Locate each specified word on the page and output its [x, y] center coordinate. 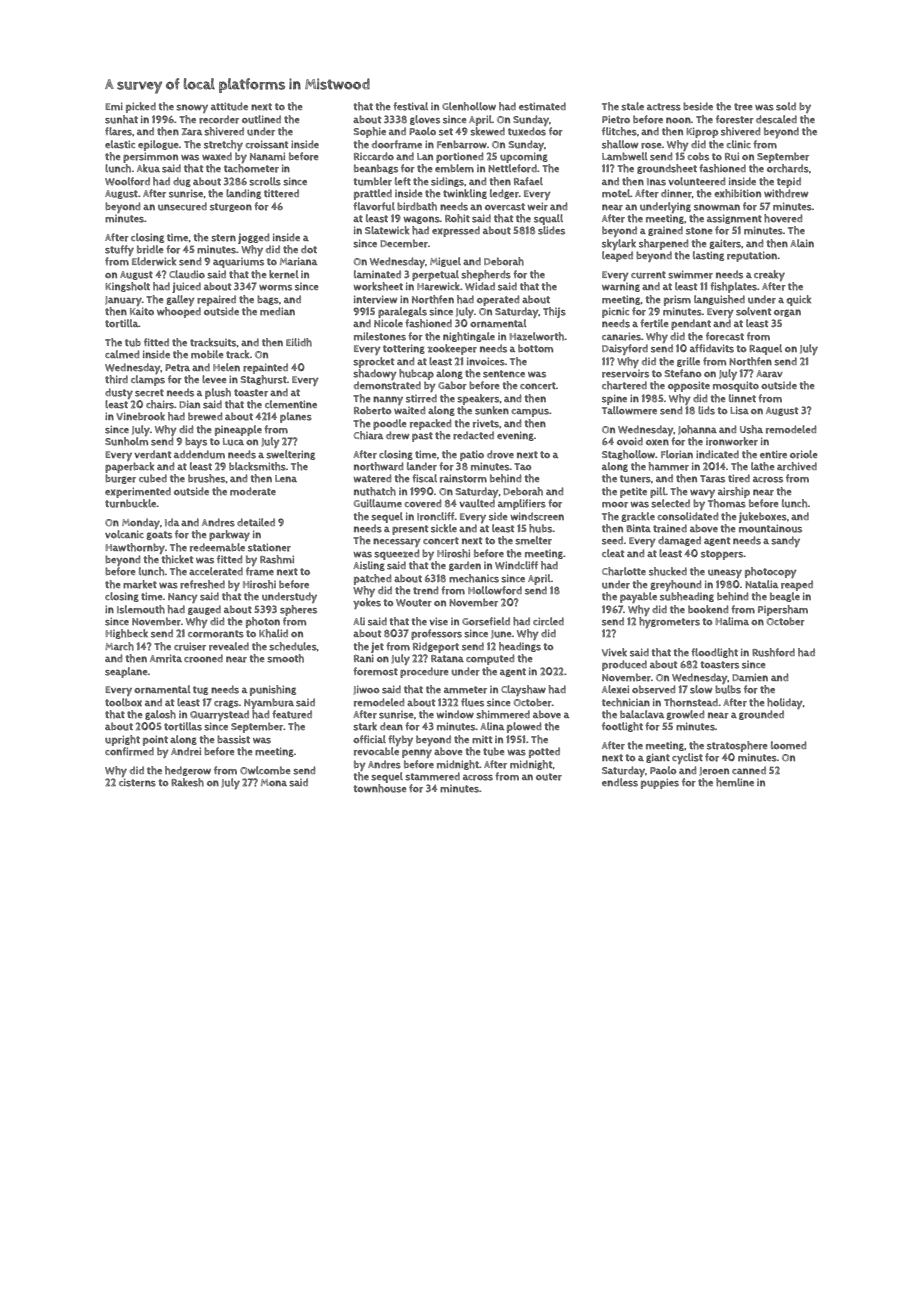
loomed [788, 745]
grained [665, 231]
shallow [620, 144]
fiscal [424, 478]
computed [490, 659]
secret [149, 393]
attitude [229, 106]
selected [670, 503]
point [155, 740]
